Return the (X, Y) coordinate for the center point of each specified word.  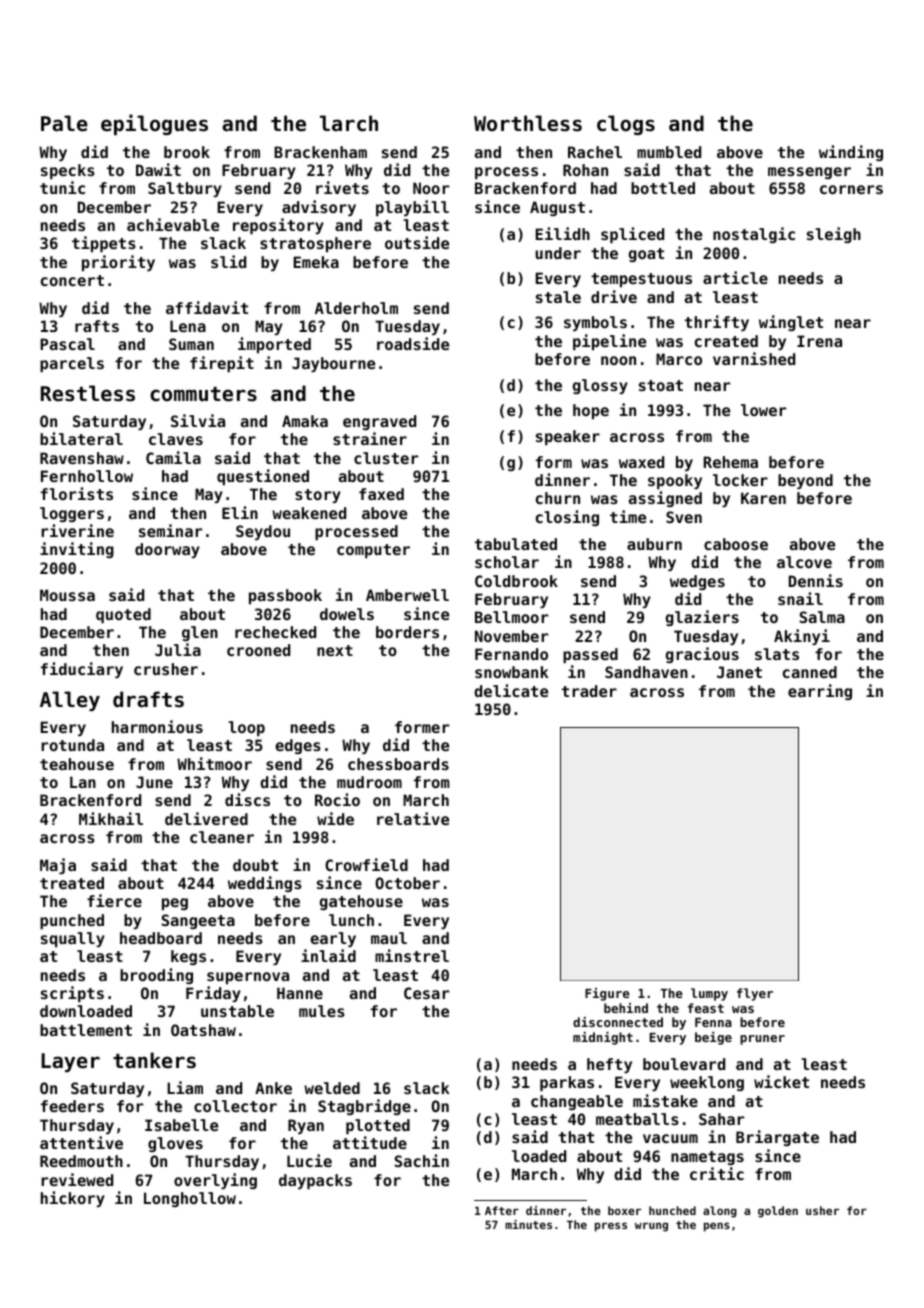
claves (176, 439)
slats (777, 654)
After (502, 1210)
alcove (804, 562)
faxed (381, 494)
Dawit (158, 169)
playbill (412, 208)
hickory (73, 1199)
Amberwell (407, 595)
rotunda (72, 745)
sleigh (834, 235)
